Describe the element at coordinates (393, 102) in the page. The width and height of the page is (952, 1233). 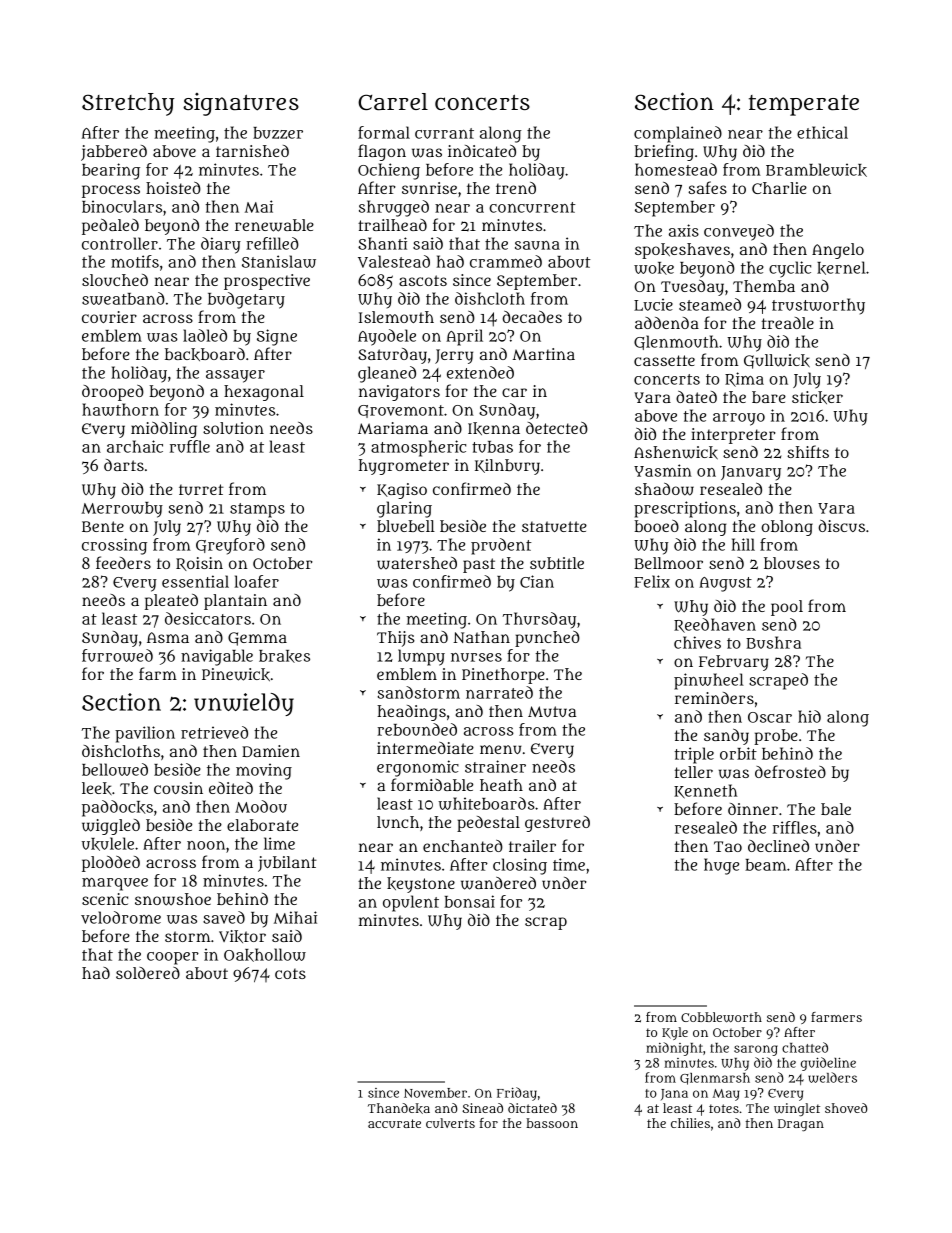
I see `Carrel` at that location.
